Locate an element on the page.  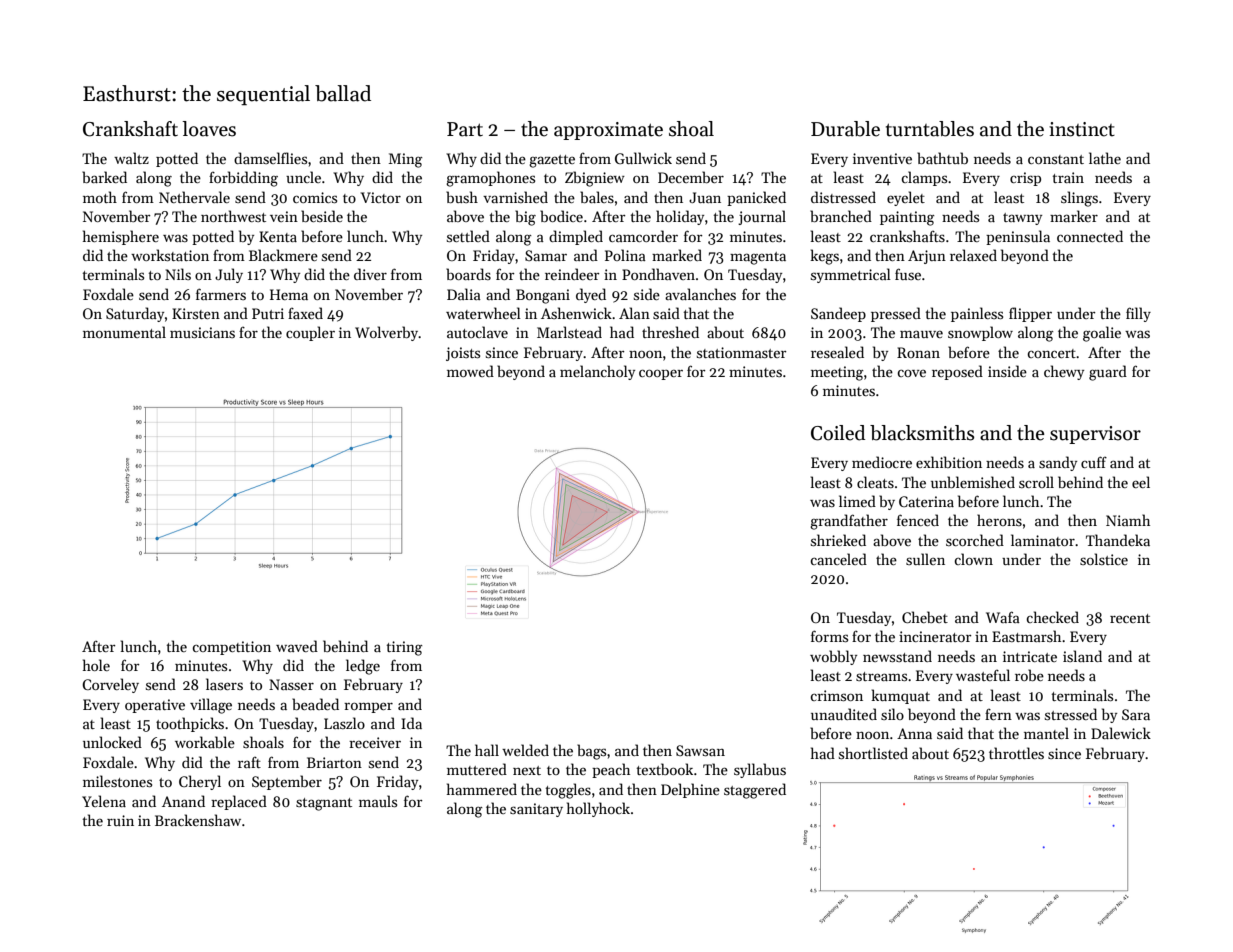
waltz is located at coordinates (131, 158).
